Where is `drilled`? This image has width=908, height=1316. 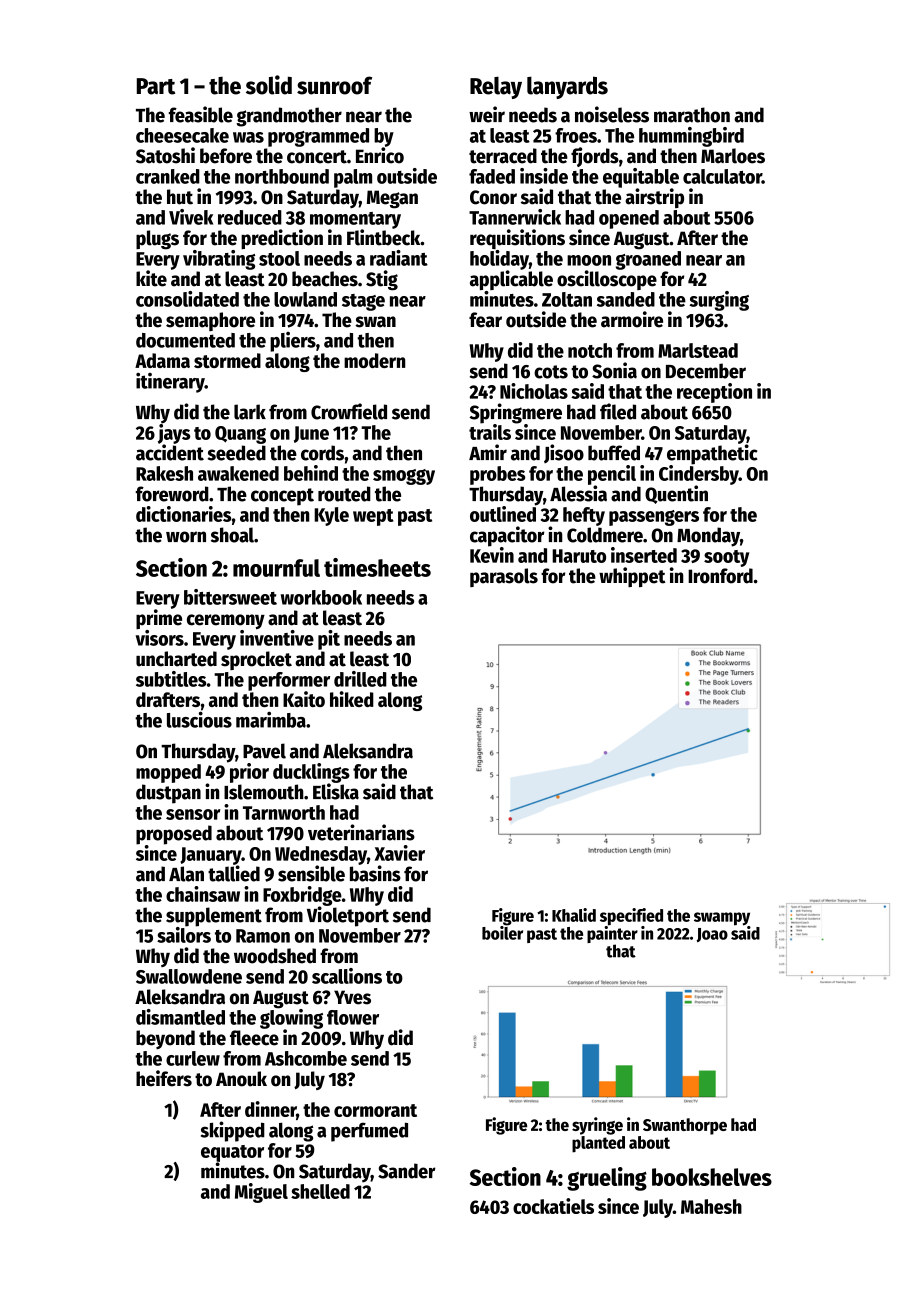 drilled is located at coordinates (360, 679).
